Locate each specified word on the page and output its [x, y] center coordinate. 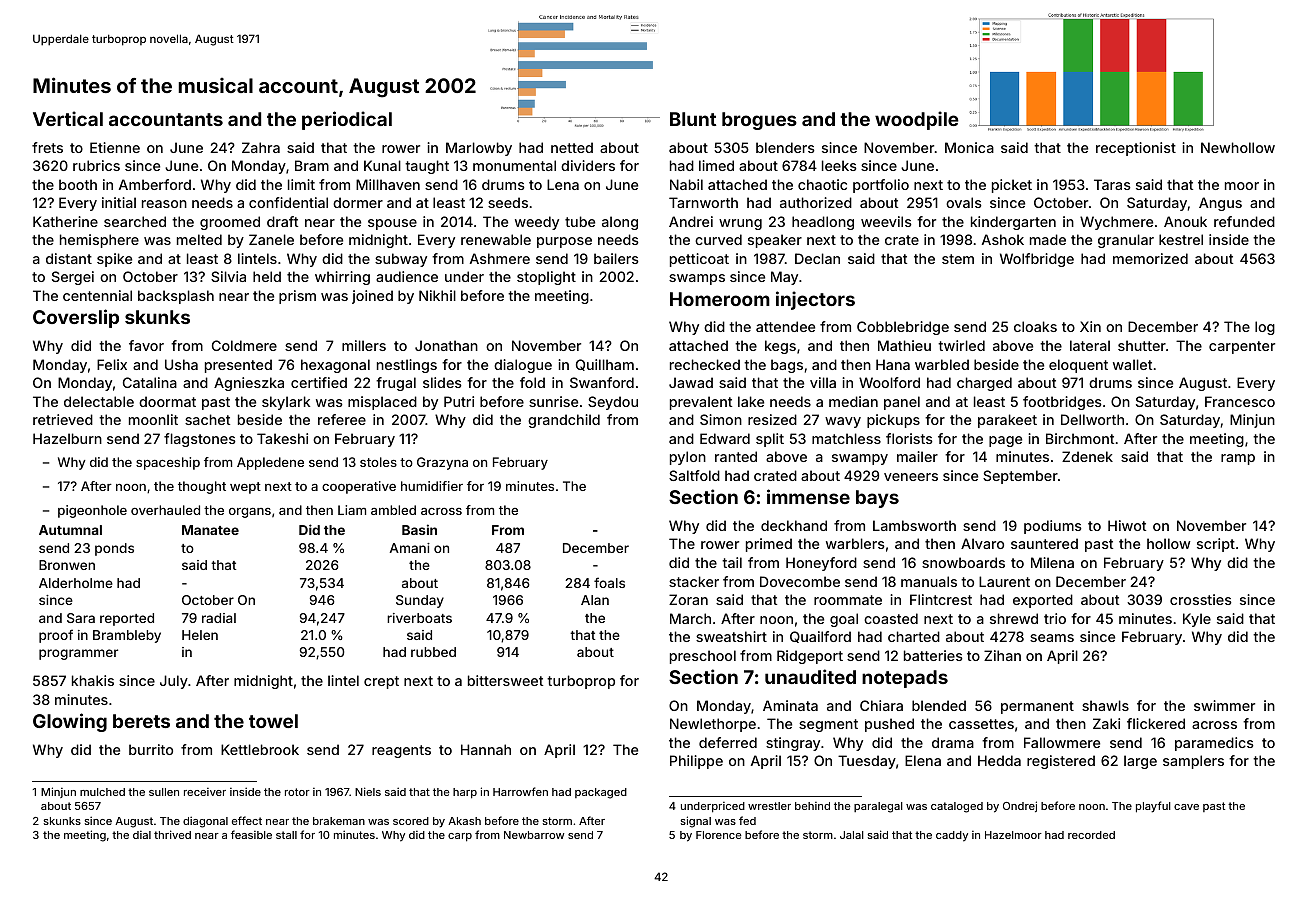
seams [1052, 638]
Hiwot [1127, 525]
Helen [200, 635]
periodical [347, 120]
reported [127, 619]
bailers [616, 258]
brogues [759, 121]
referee [342, 419]
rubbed [433, 652]
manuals [929, 581]
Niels [368, 791]
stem [958, 259]
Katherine [65, 221]
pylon [688, 458]
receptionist [1136, 149]
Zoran [688, 599]
